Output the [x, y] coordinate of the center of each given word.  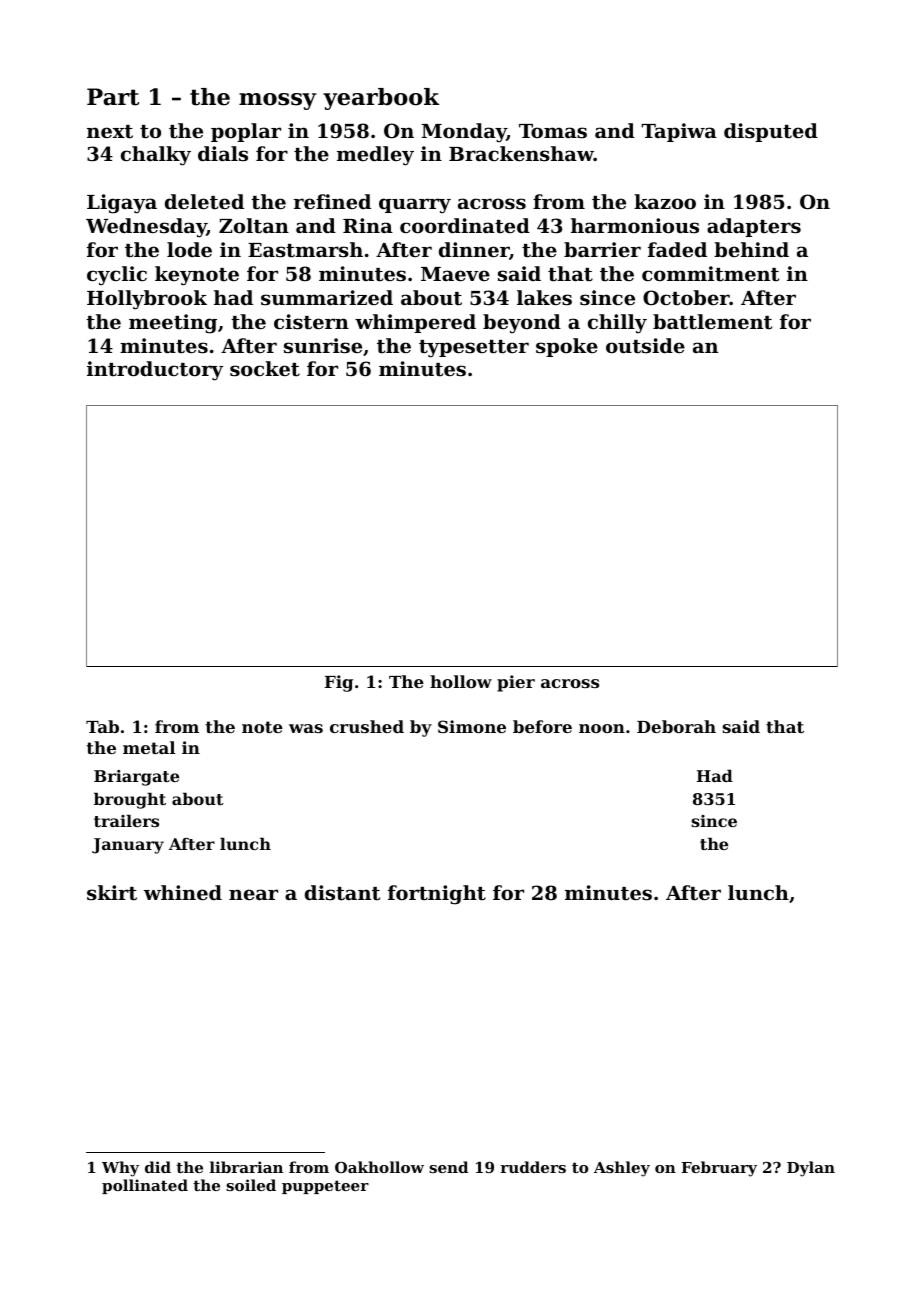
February [719, 1169]
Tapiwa [679, 132]
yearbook [381, 99]
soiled [251, 1185]
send [448, 1167]
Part [113, 97]
